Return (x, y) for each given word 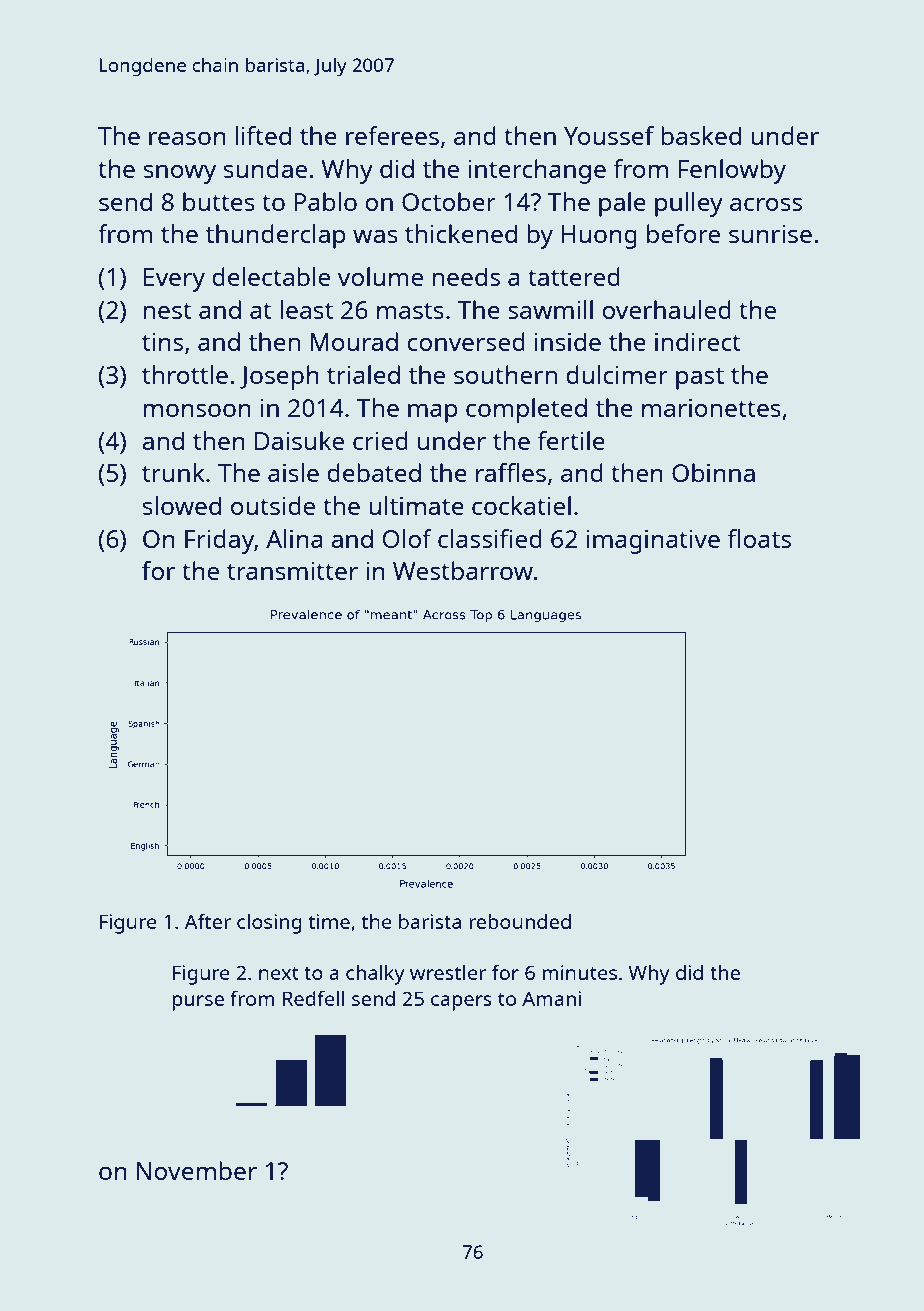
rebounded (520, 921)
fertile (571, 440)
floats (759, 538)
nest (167, 311)
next (279, 973)
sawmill (550, 309)
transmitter (292, 571)
